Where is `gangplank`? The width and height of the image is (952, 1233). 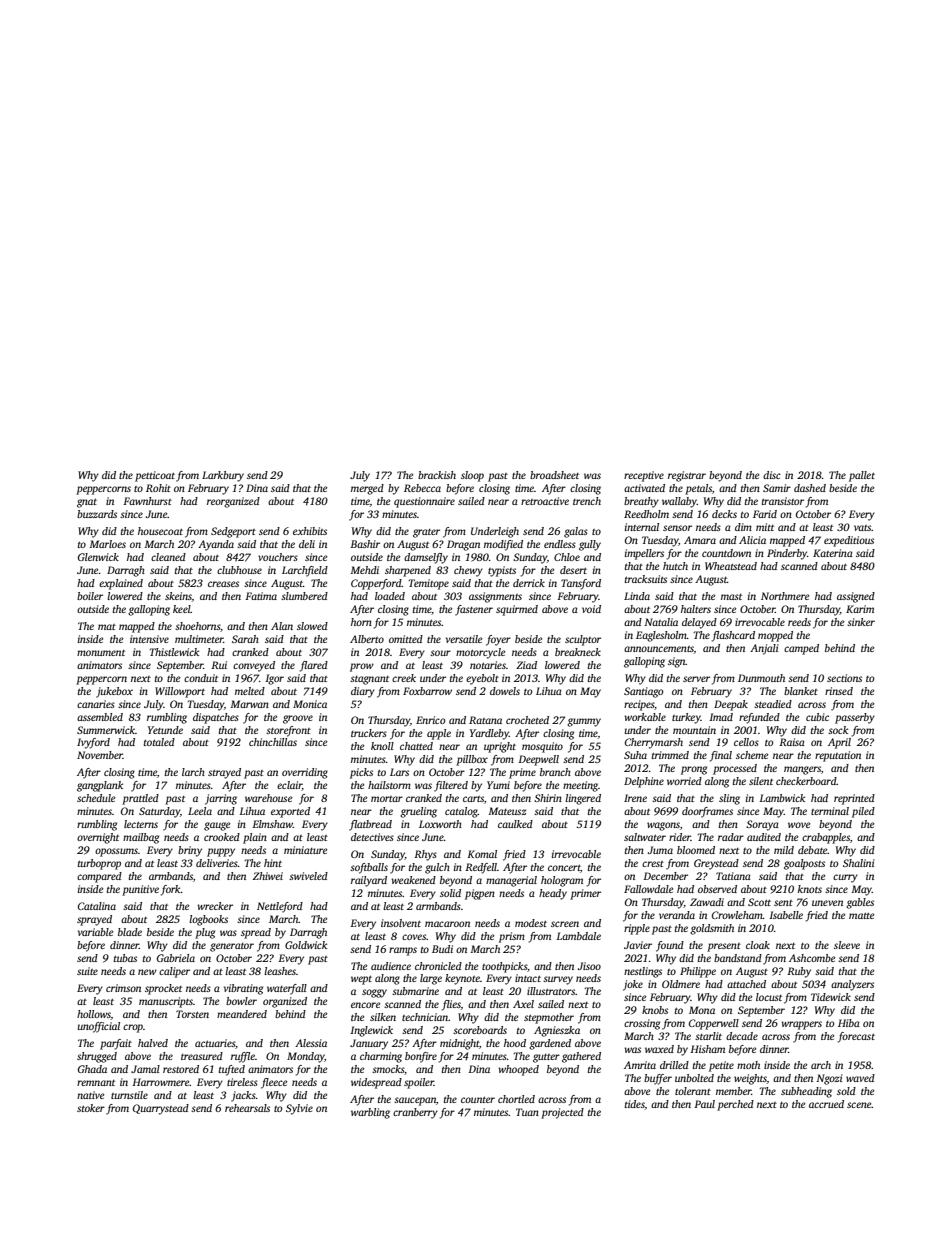
gangplank is located at coordinates (100, 786).
